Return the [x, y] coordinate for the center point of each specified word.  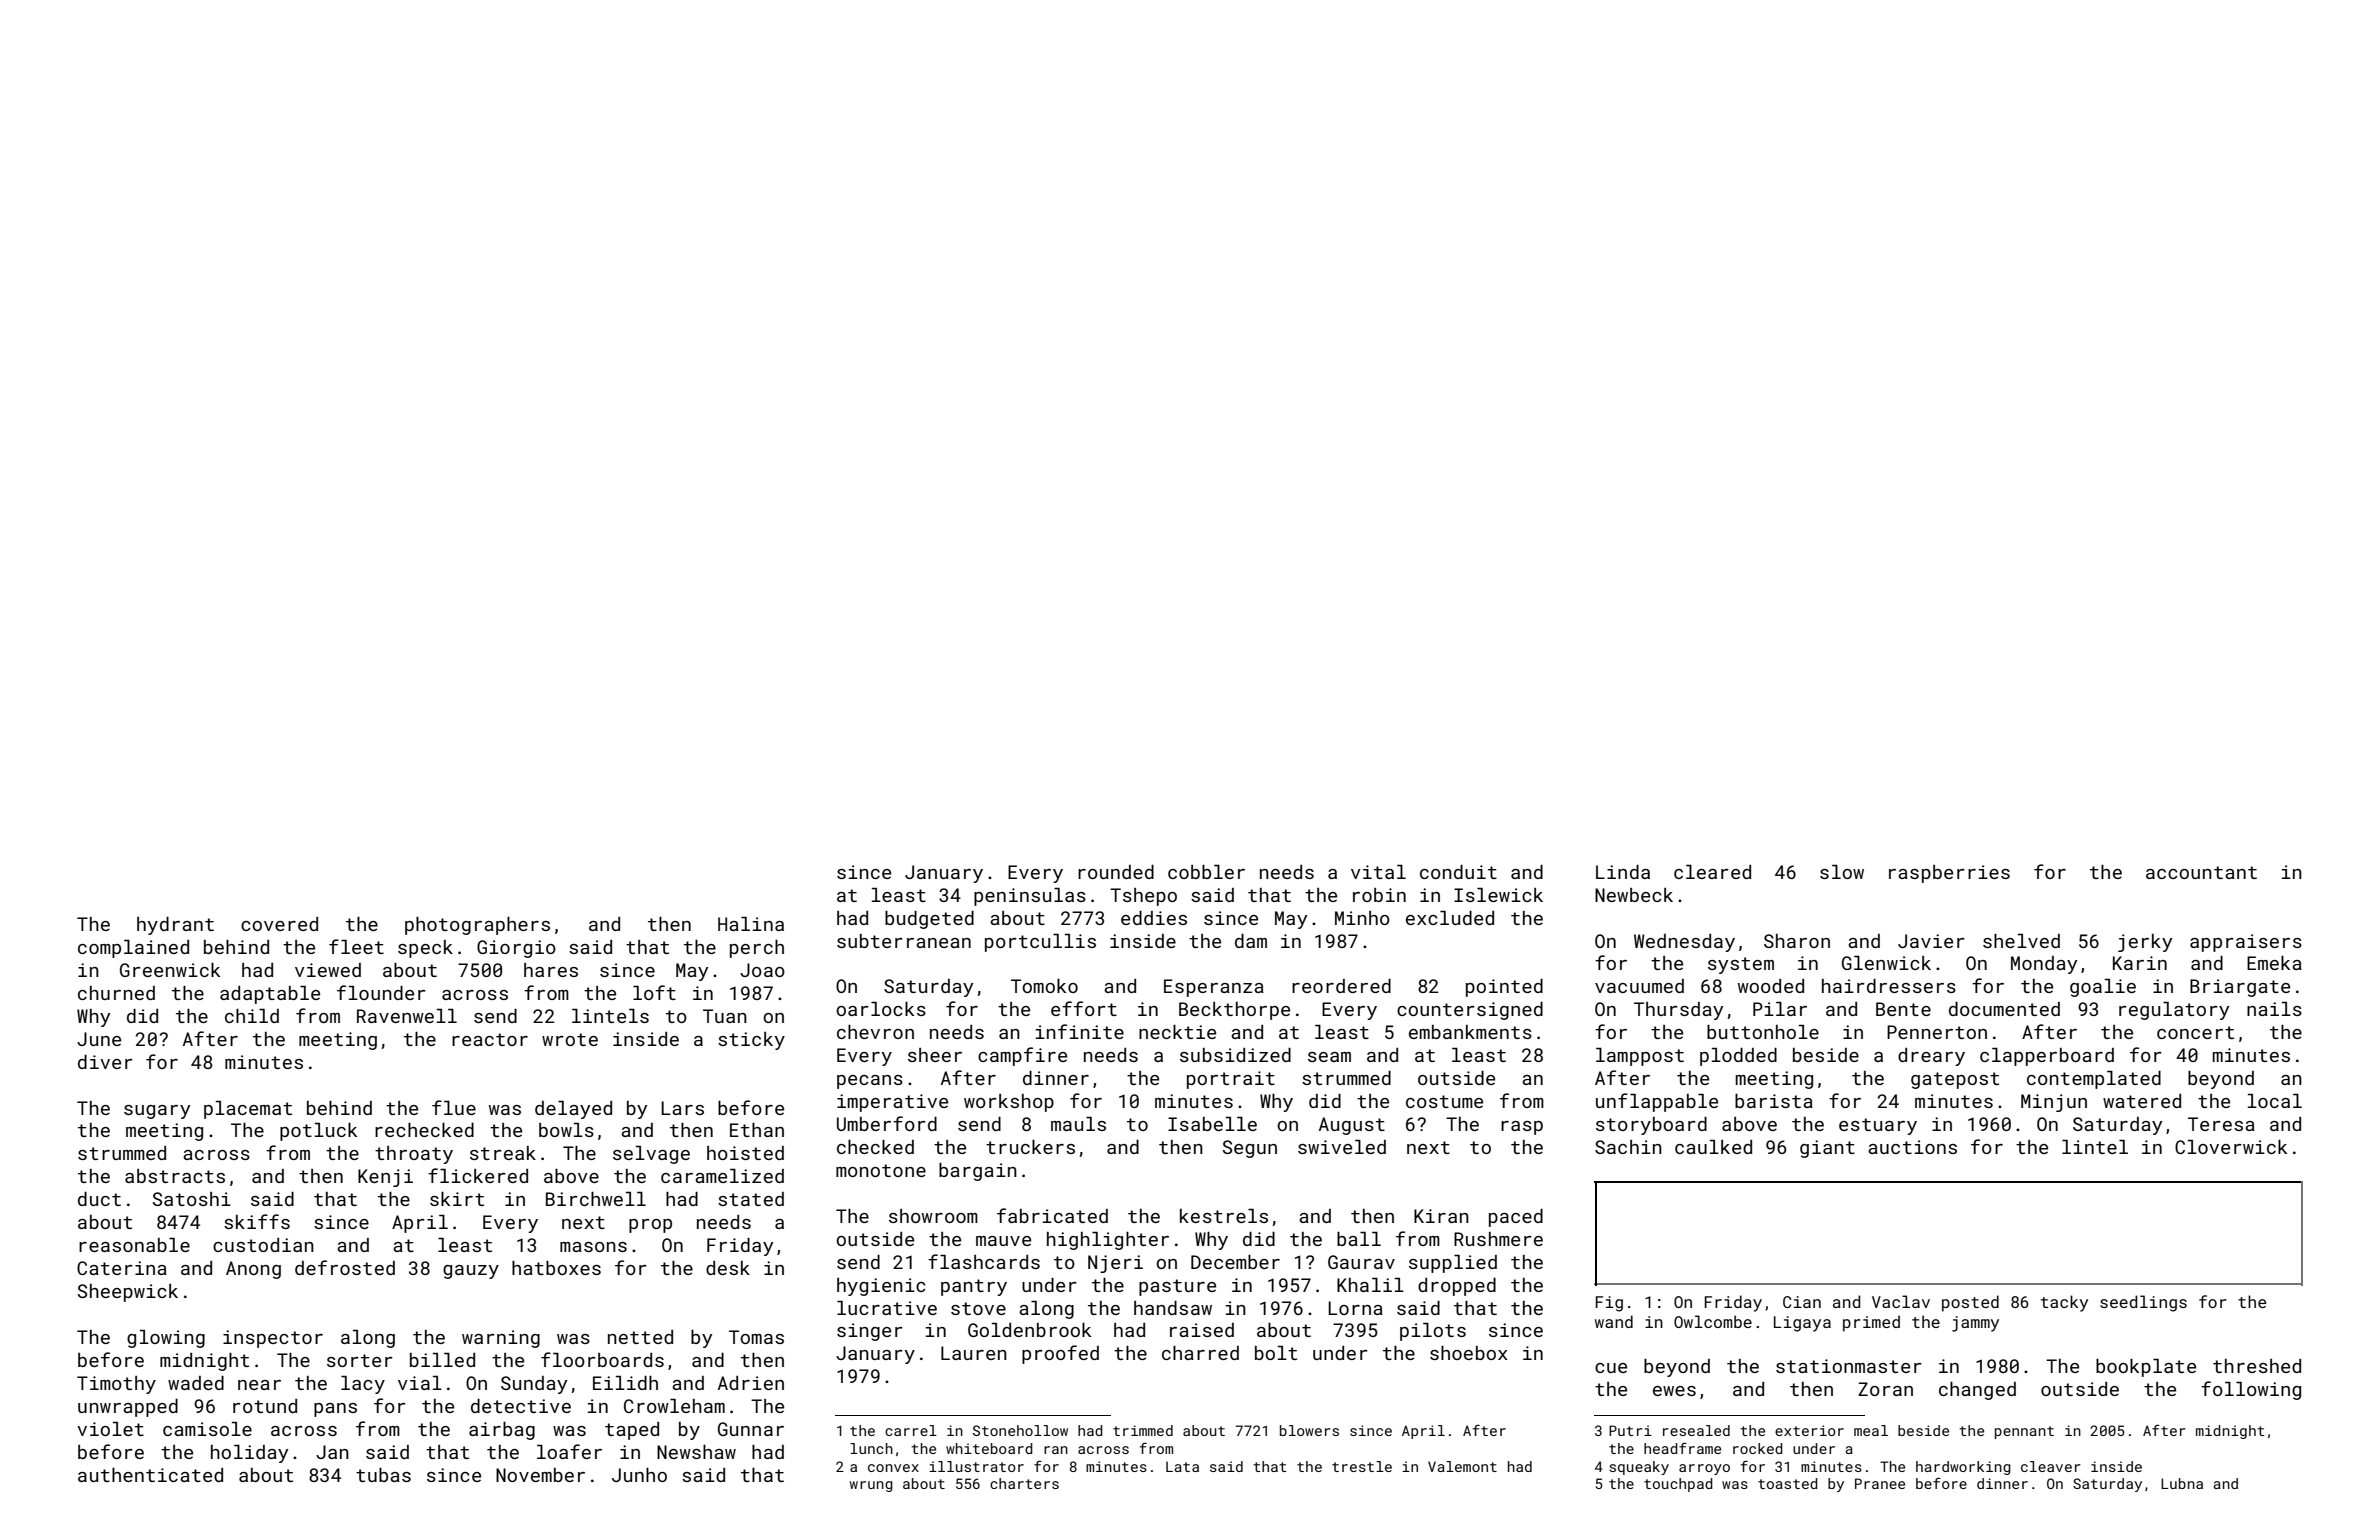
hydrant [175, 926]
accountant [2201, 872]
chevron [875, 1032]
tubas [383, 1475]
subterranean [904, 941]
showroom [933, 1216]
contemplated [2094, 1080]
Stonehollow [1020, 1430]
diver [105, 1062]
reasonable [134, 1245]
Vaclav [1901, 1301]
